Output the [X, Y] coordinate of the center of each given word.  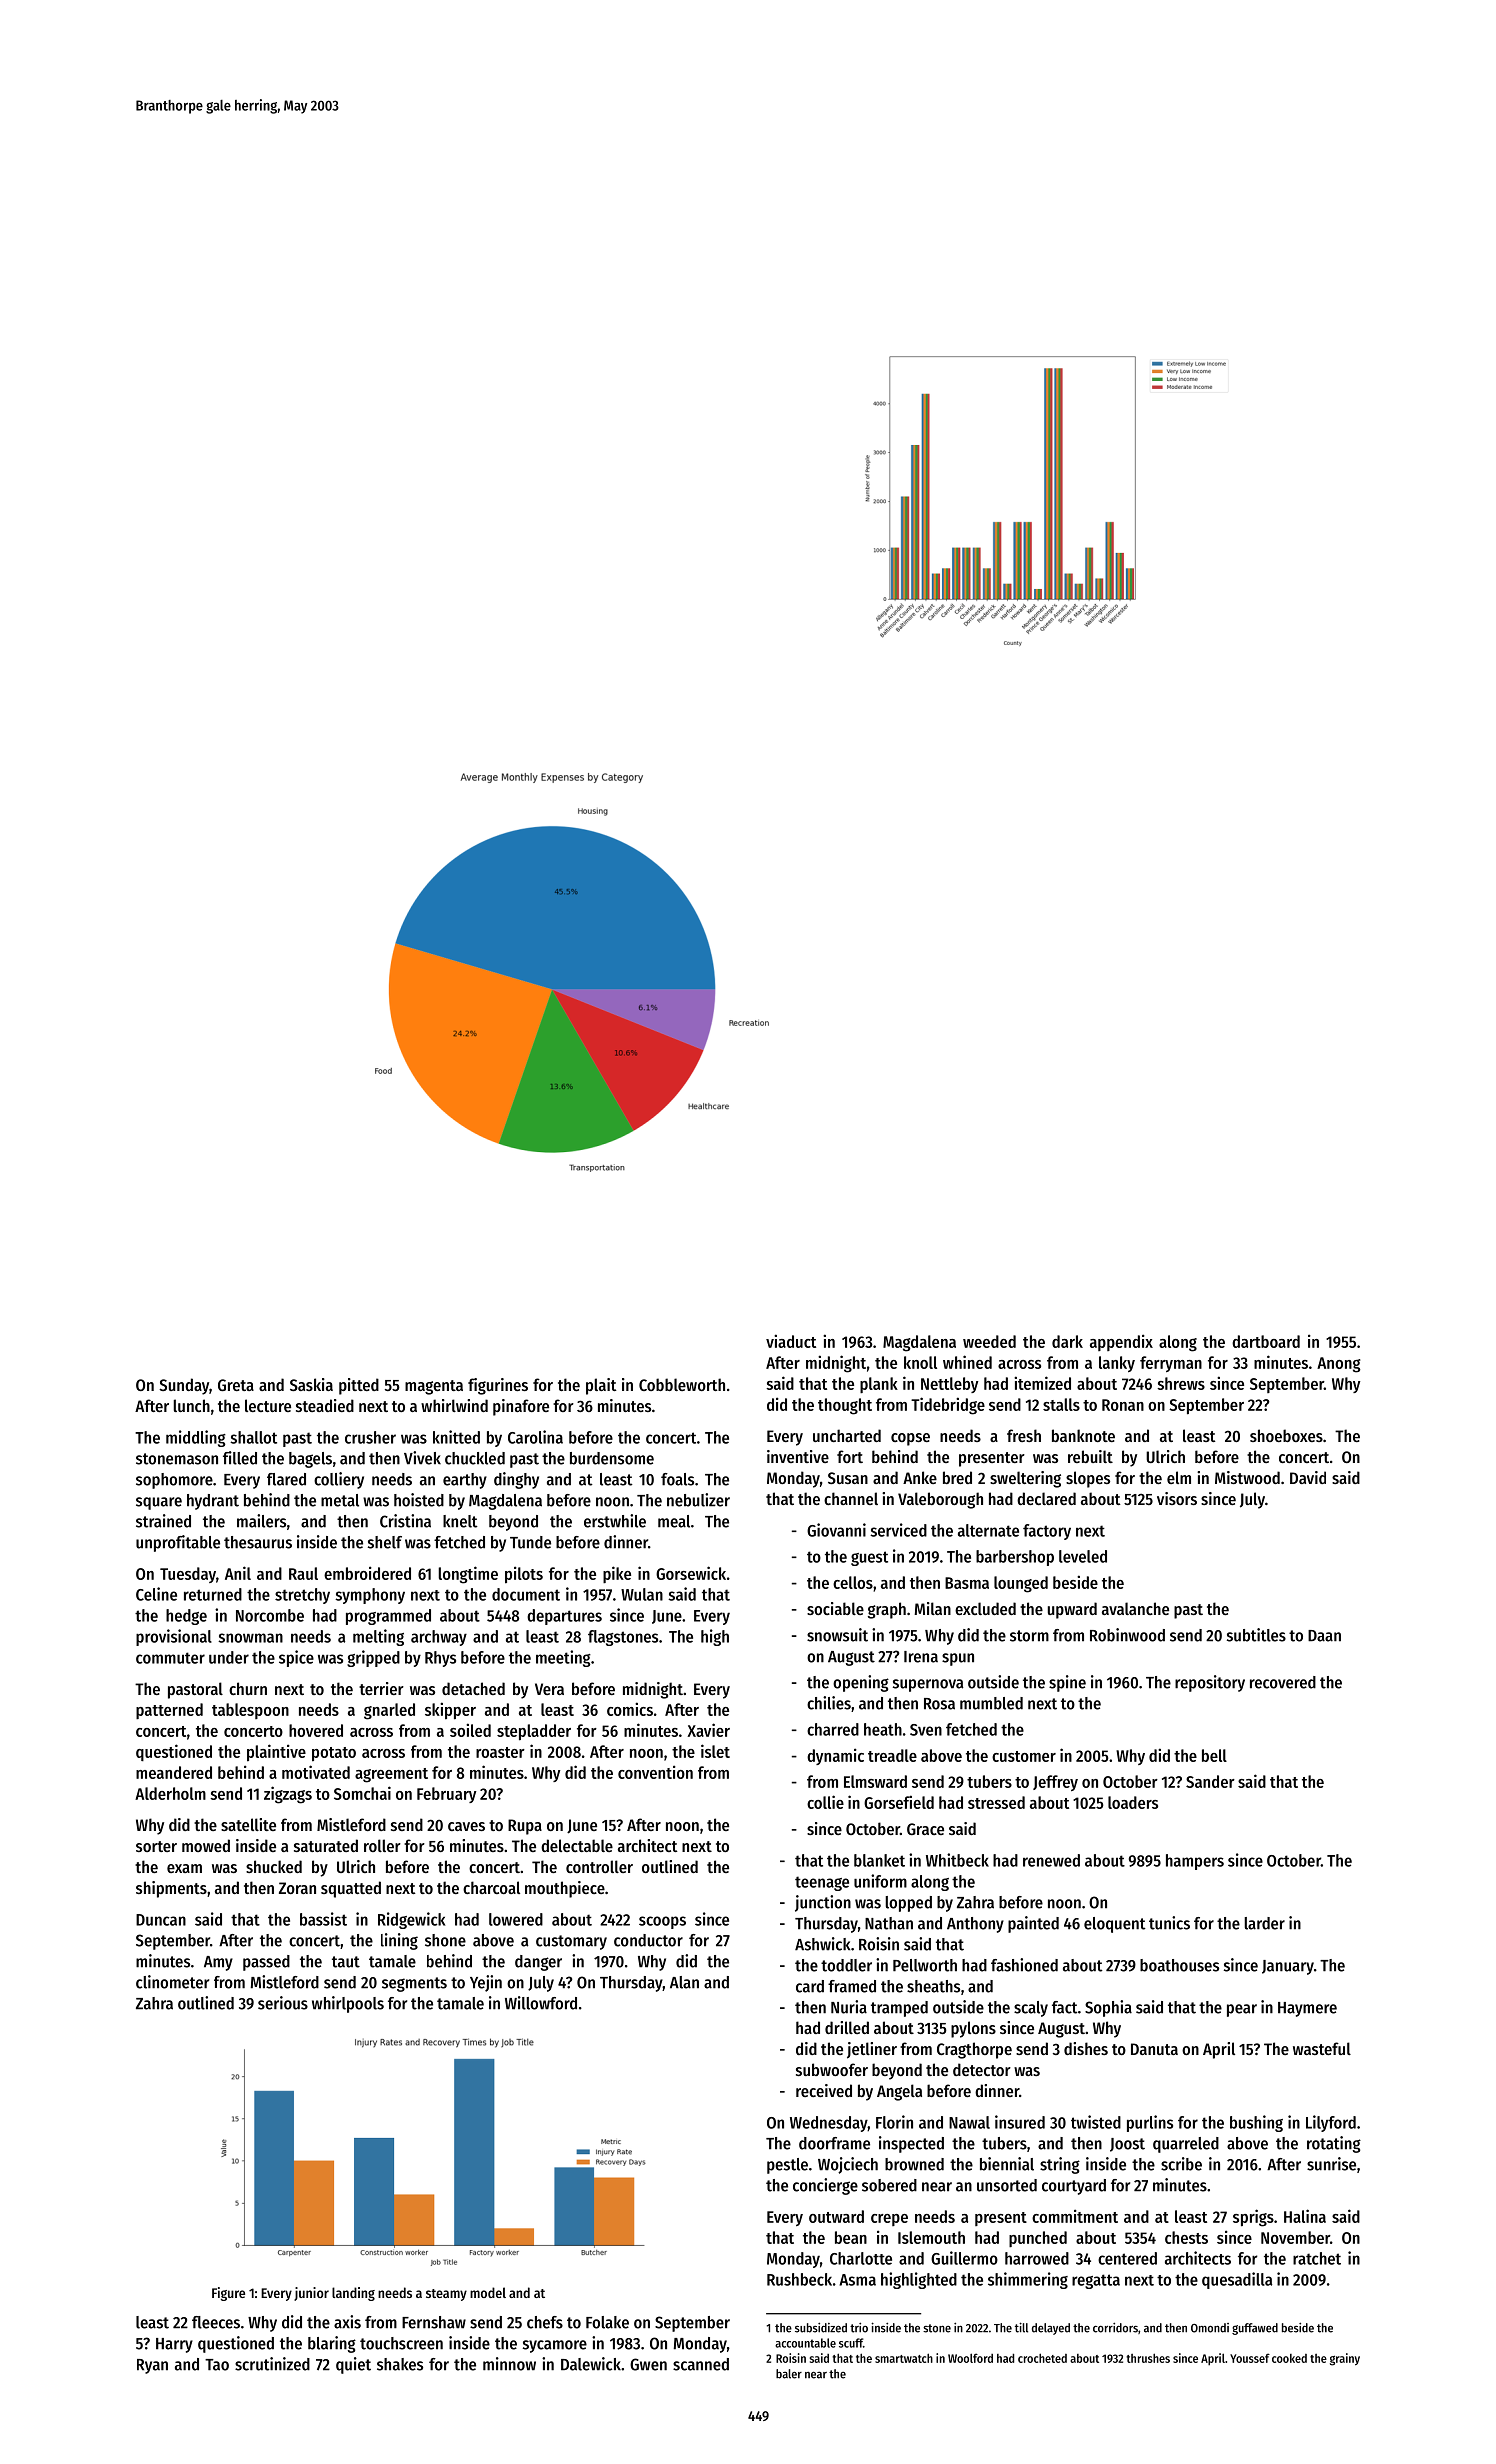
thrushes [1148, 2358]
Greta [236, 1385]
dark [1067, 1341]
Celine [156, 1594]
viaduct [791, 1341]
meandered [174, 1772]
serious [283, 2003]
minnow [509, 2364]
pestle [787, 2166]
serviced [898, 1530]
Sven [926, 1730]
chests [1186, 2237]
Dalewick [591, 2364]
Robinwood [1127, 1635]
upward [1072, 1610]
